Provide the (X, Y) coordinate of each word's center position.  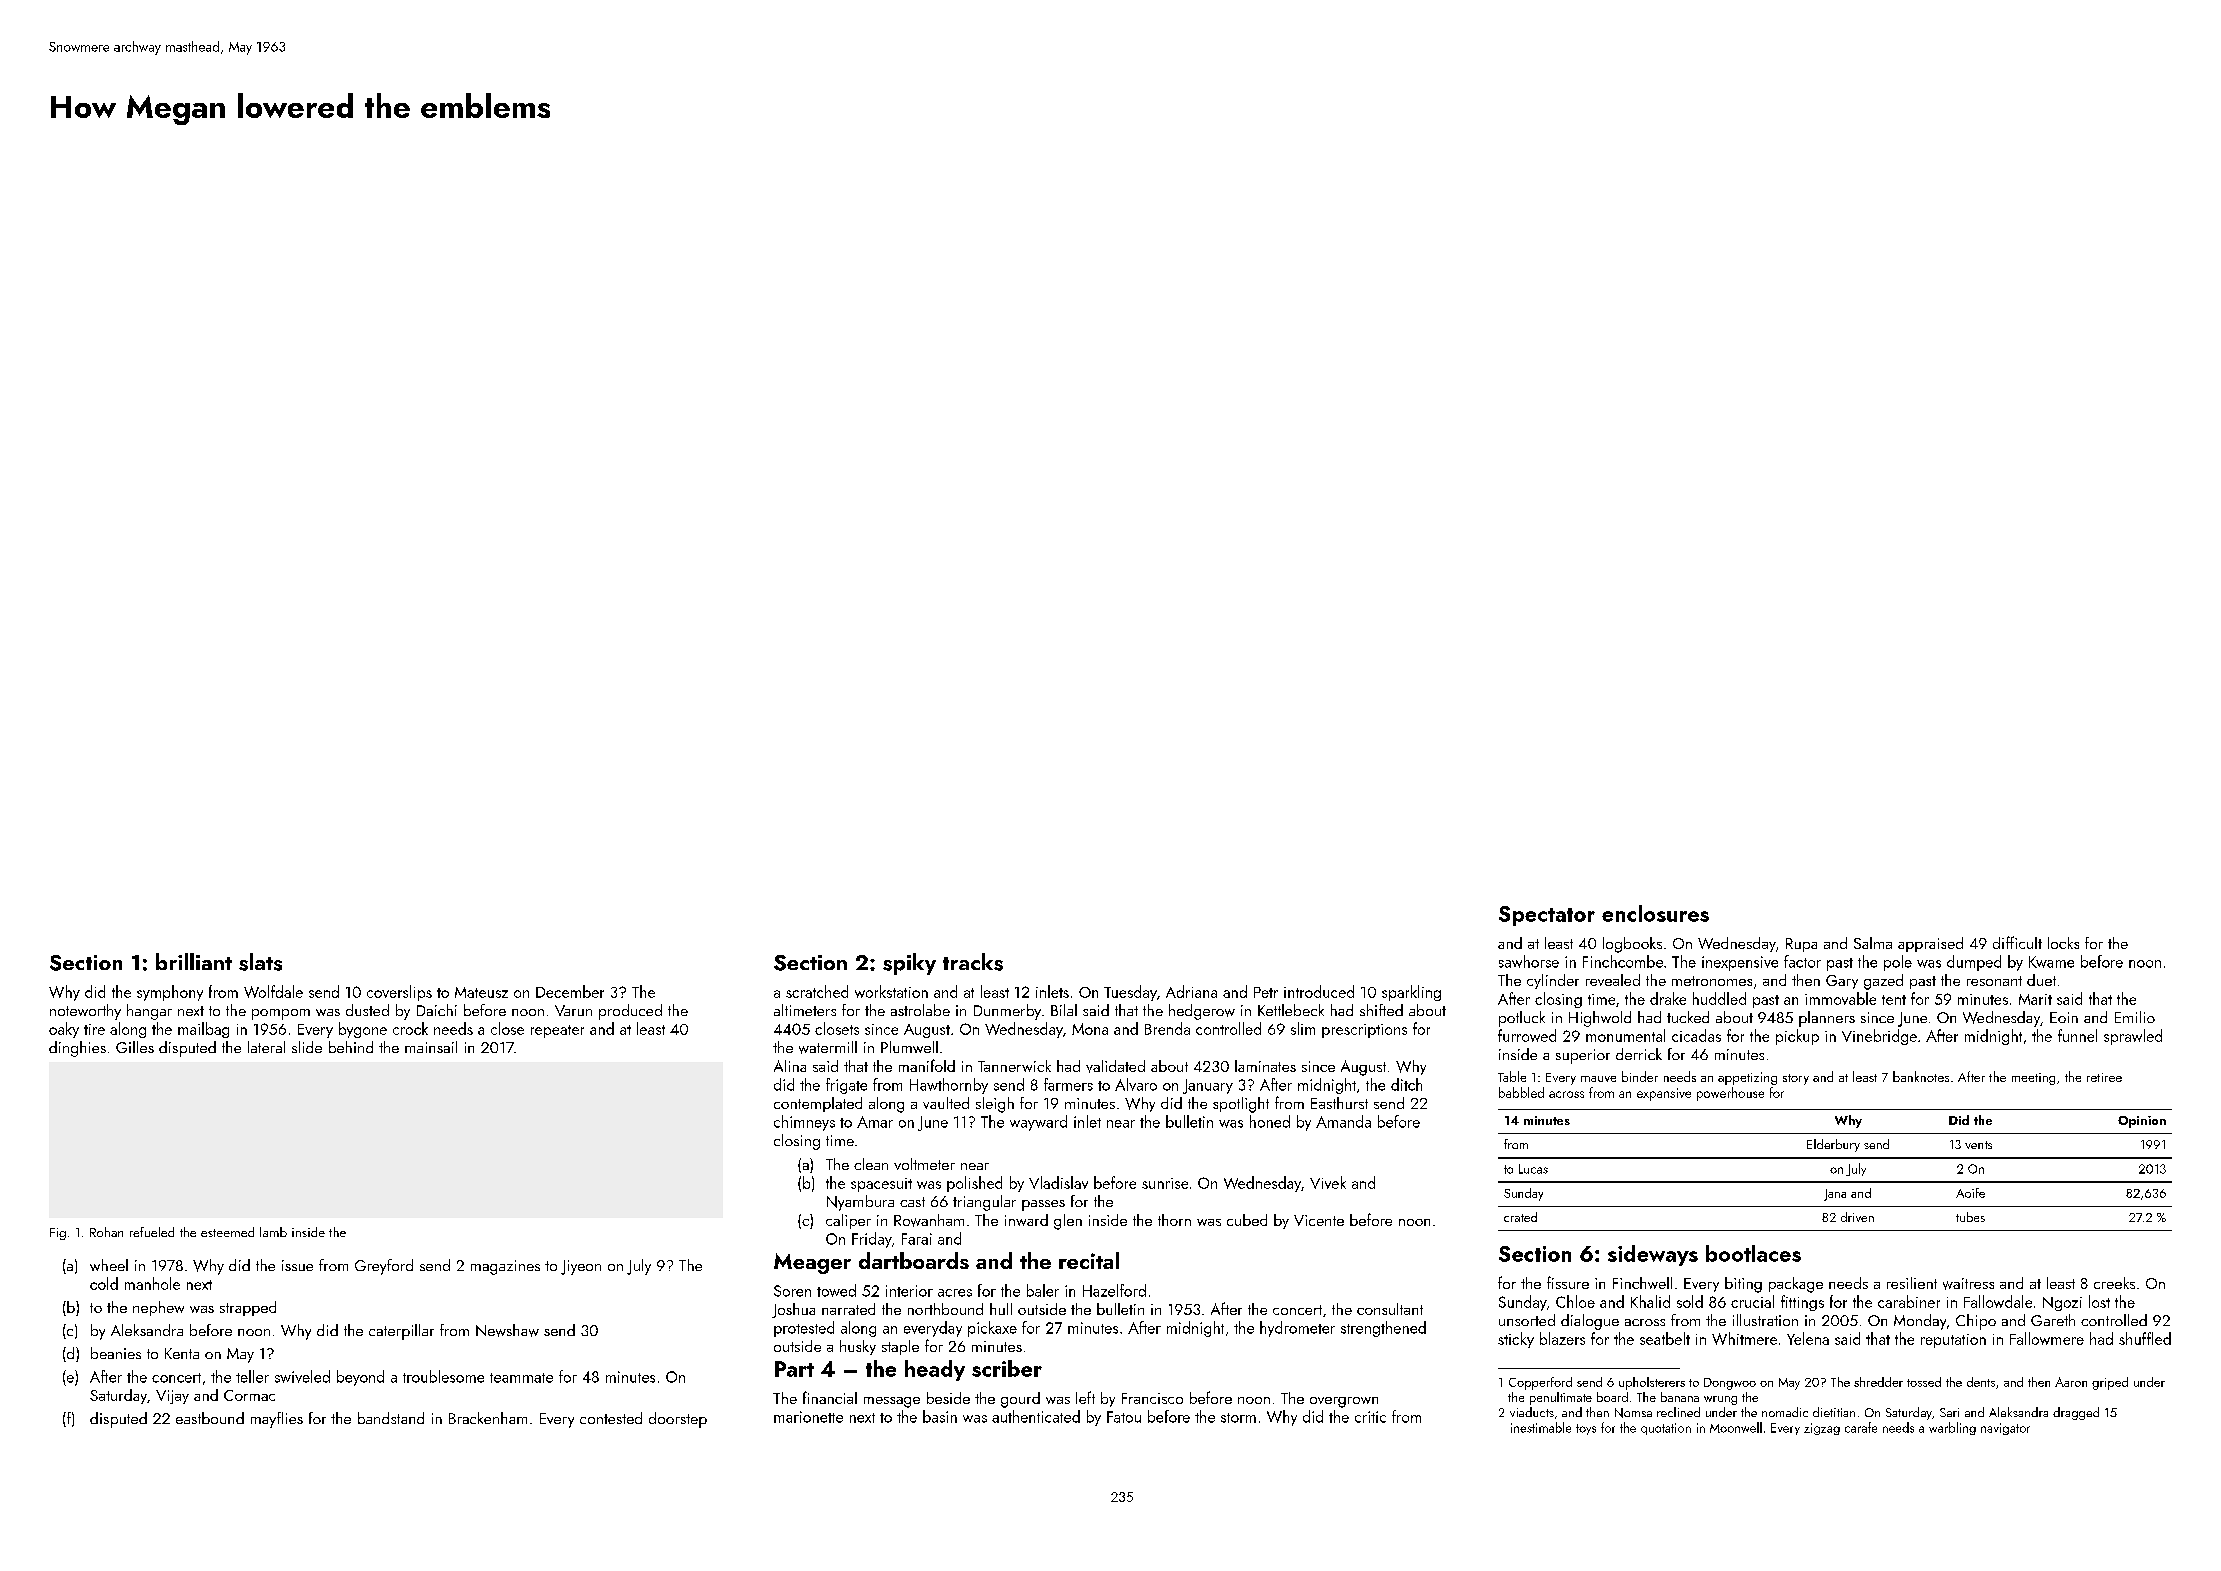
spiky (909, 964)
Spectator (1547, 916)
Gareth (2053, 1320)
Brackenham (488, 1418)
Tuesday (1130, 993)
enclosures (1655, 913)
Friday (872, 1240)
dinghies (77, 1049)
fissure (1568, 1282)
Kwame (2051, 962)
